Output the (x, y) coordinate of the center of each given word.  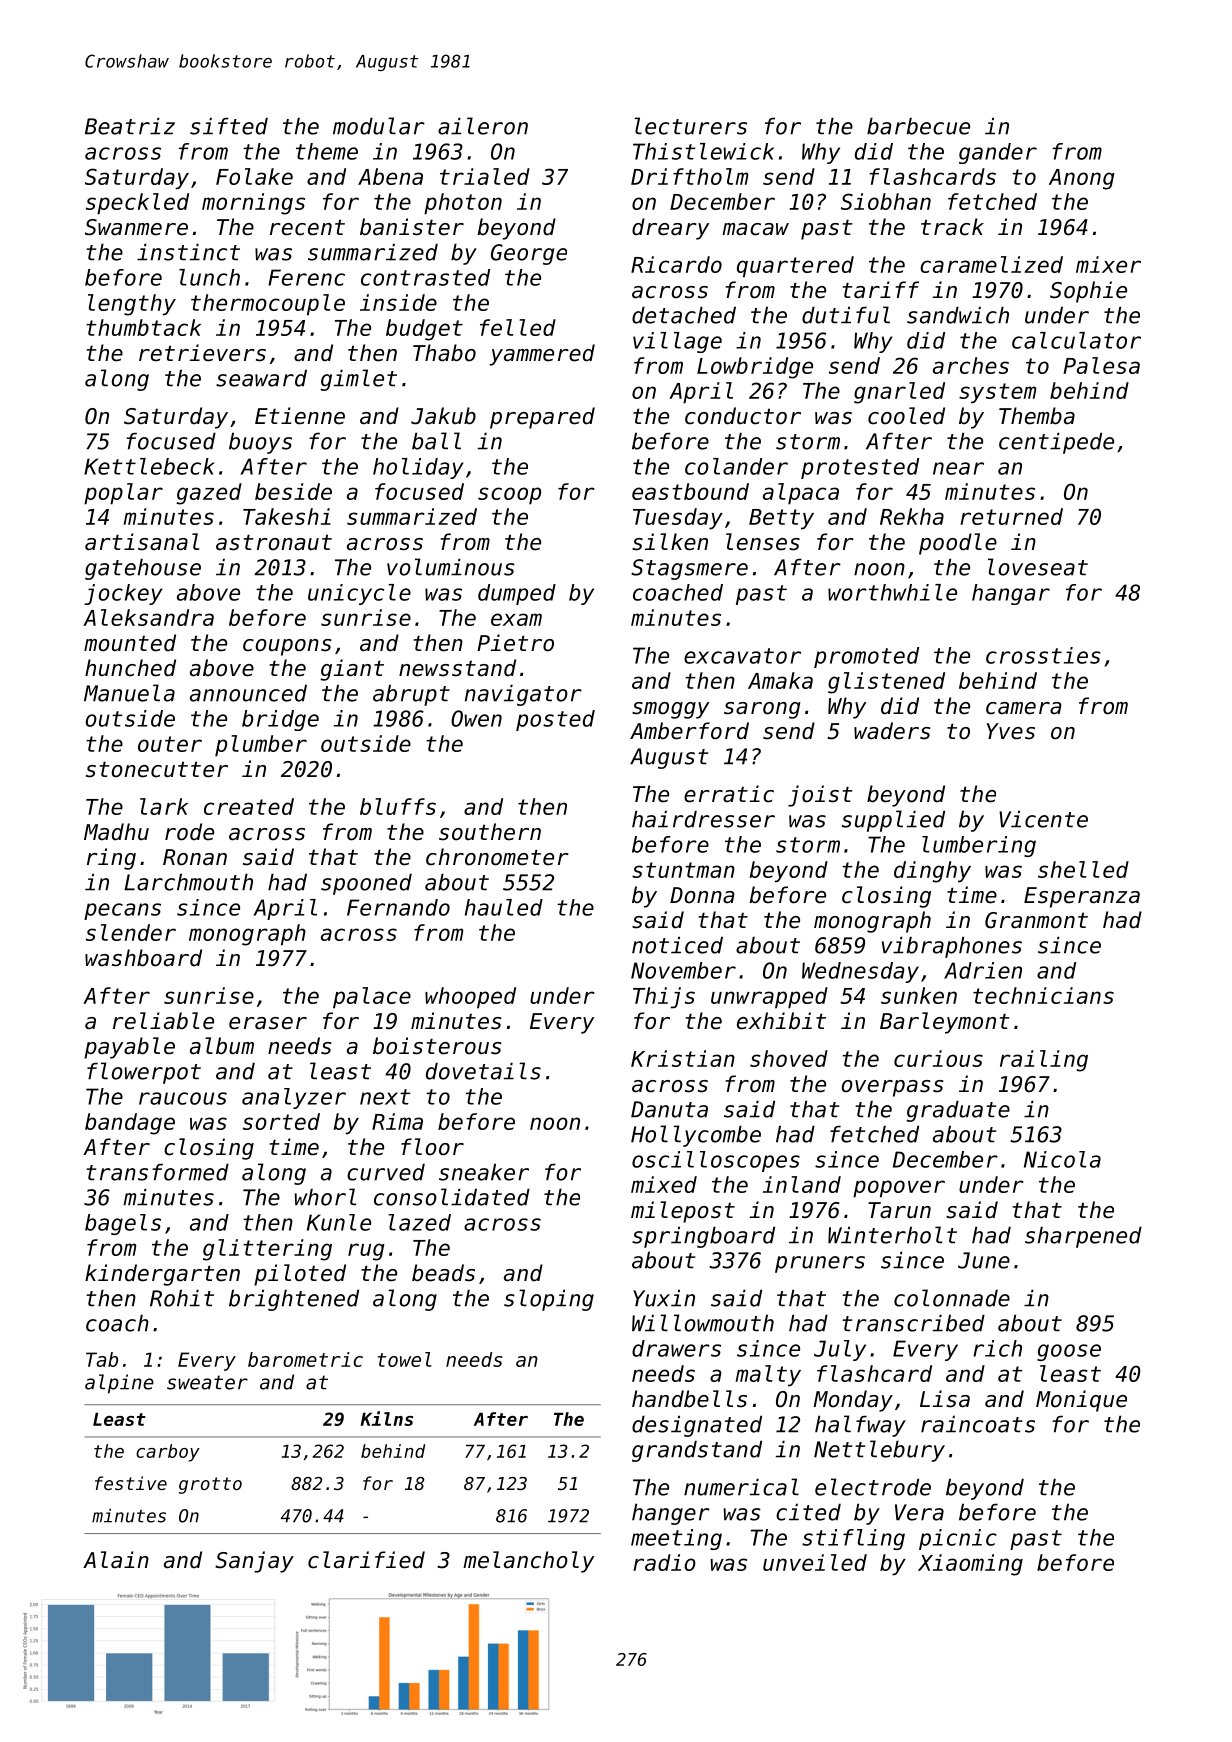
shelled (1083, 869)
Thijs (664, 998)
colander (736, 466)
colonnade (952, 1298)
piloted (300, 1275)
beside (293, 491)
